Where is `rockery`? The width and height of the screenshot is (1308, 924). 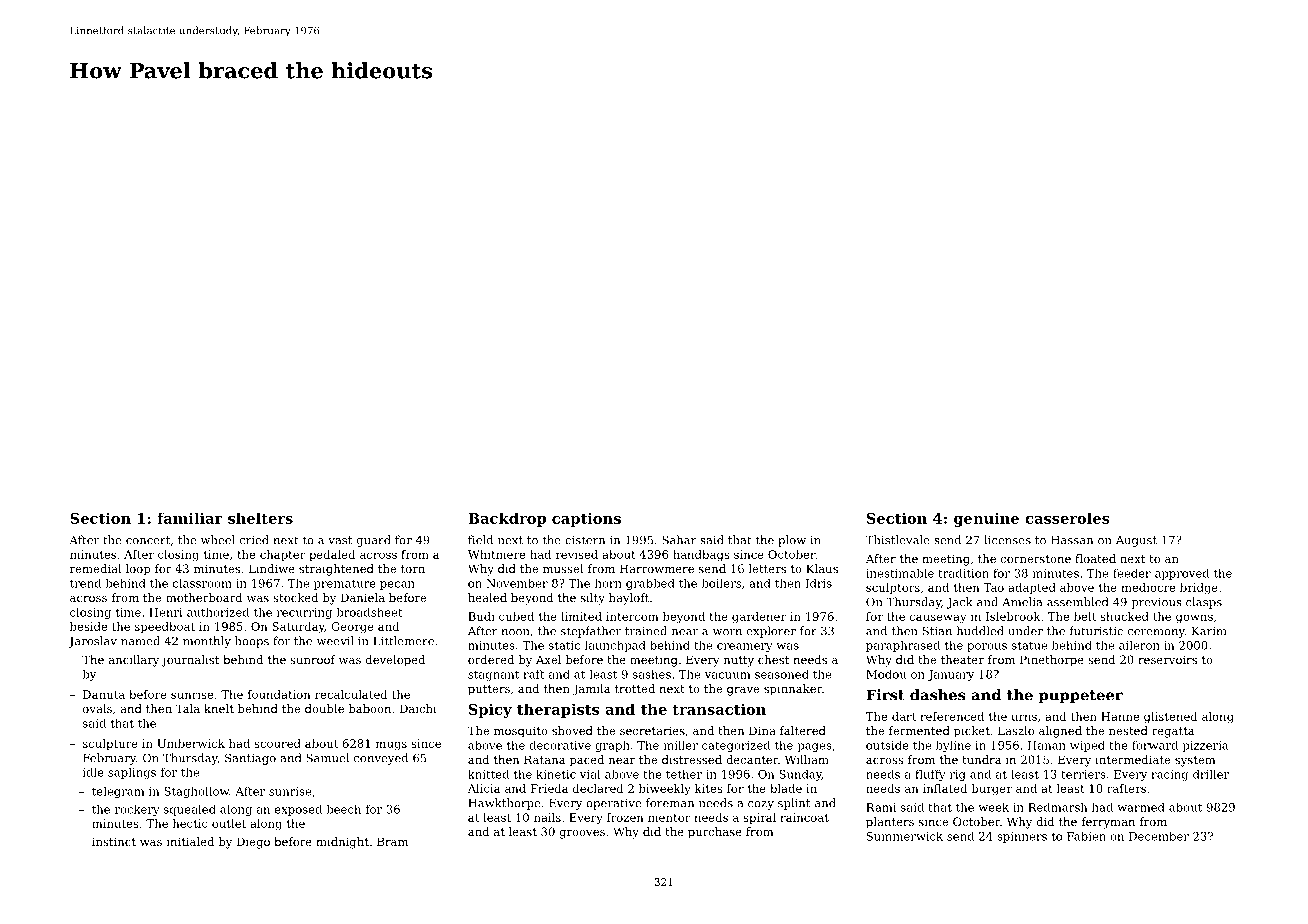 rockery is located at coordinates (137, 810).
